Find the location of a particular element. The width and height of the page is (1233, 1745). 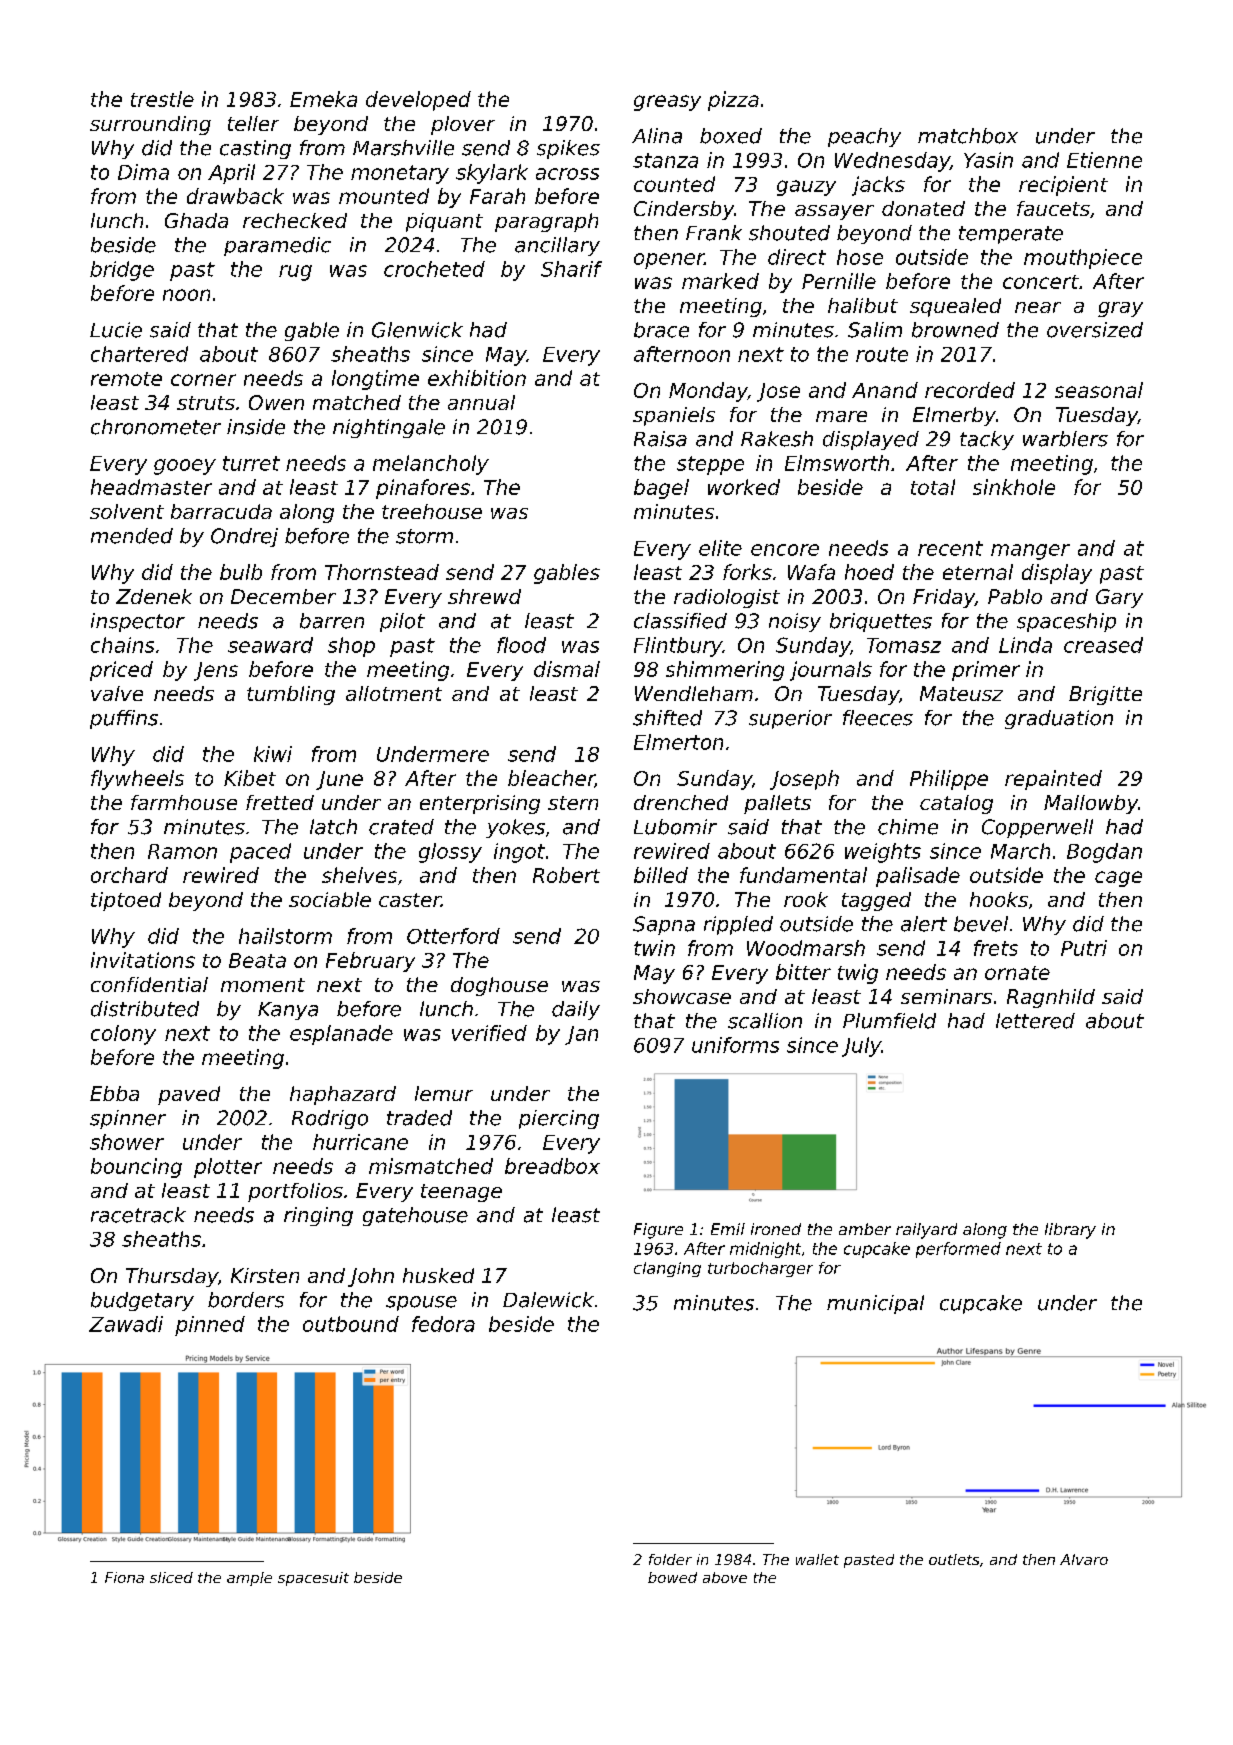

matchbox is located at coordinates (968, 136).
